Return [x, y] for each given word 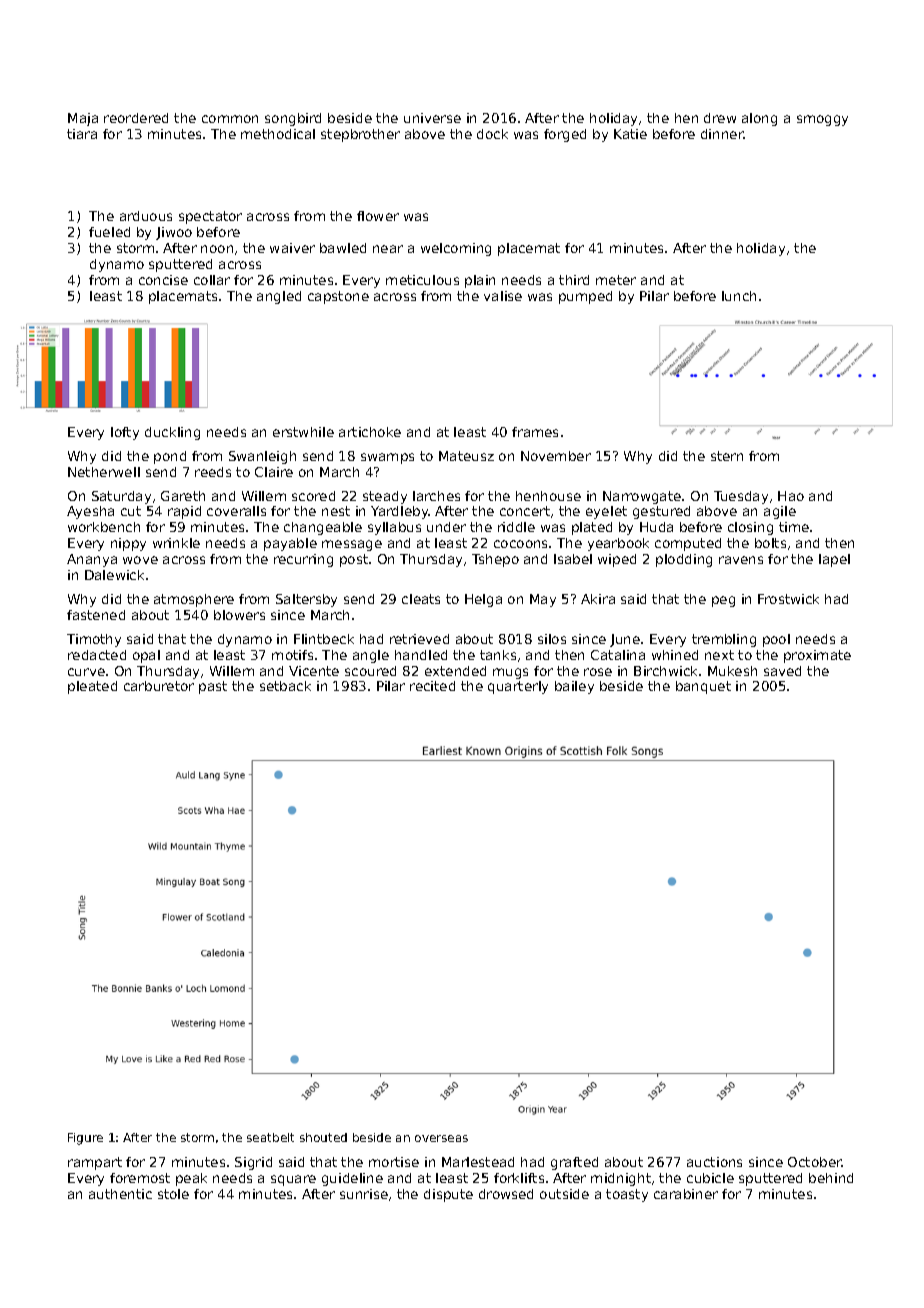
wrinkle [176, 543]
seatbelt [270, 1137]
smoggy [822, 120]
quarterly [518, 687]
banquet [703, 687]
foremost [140, 1178]
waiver [292, 248]
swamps [387, 458]
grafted [574, 1163]
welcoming [456, 249]
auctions [714, 1162]
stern [727, 456]
